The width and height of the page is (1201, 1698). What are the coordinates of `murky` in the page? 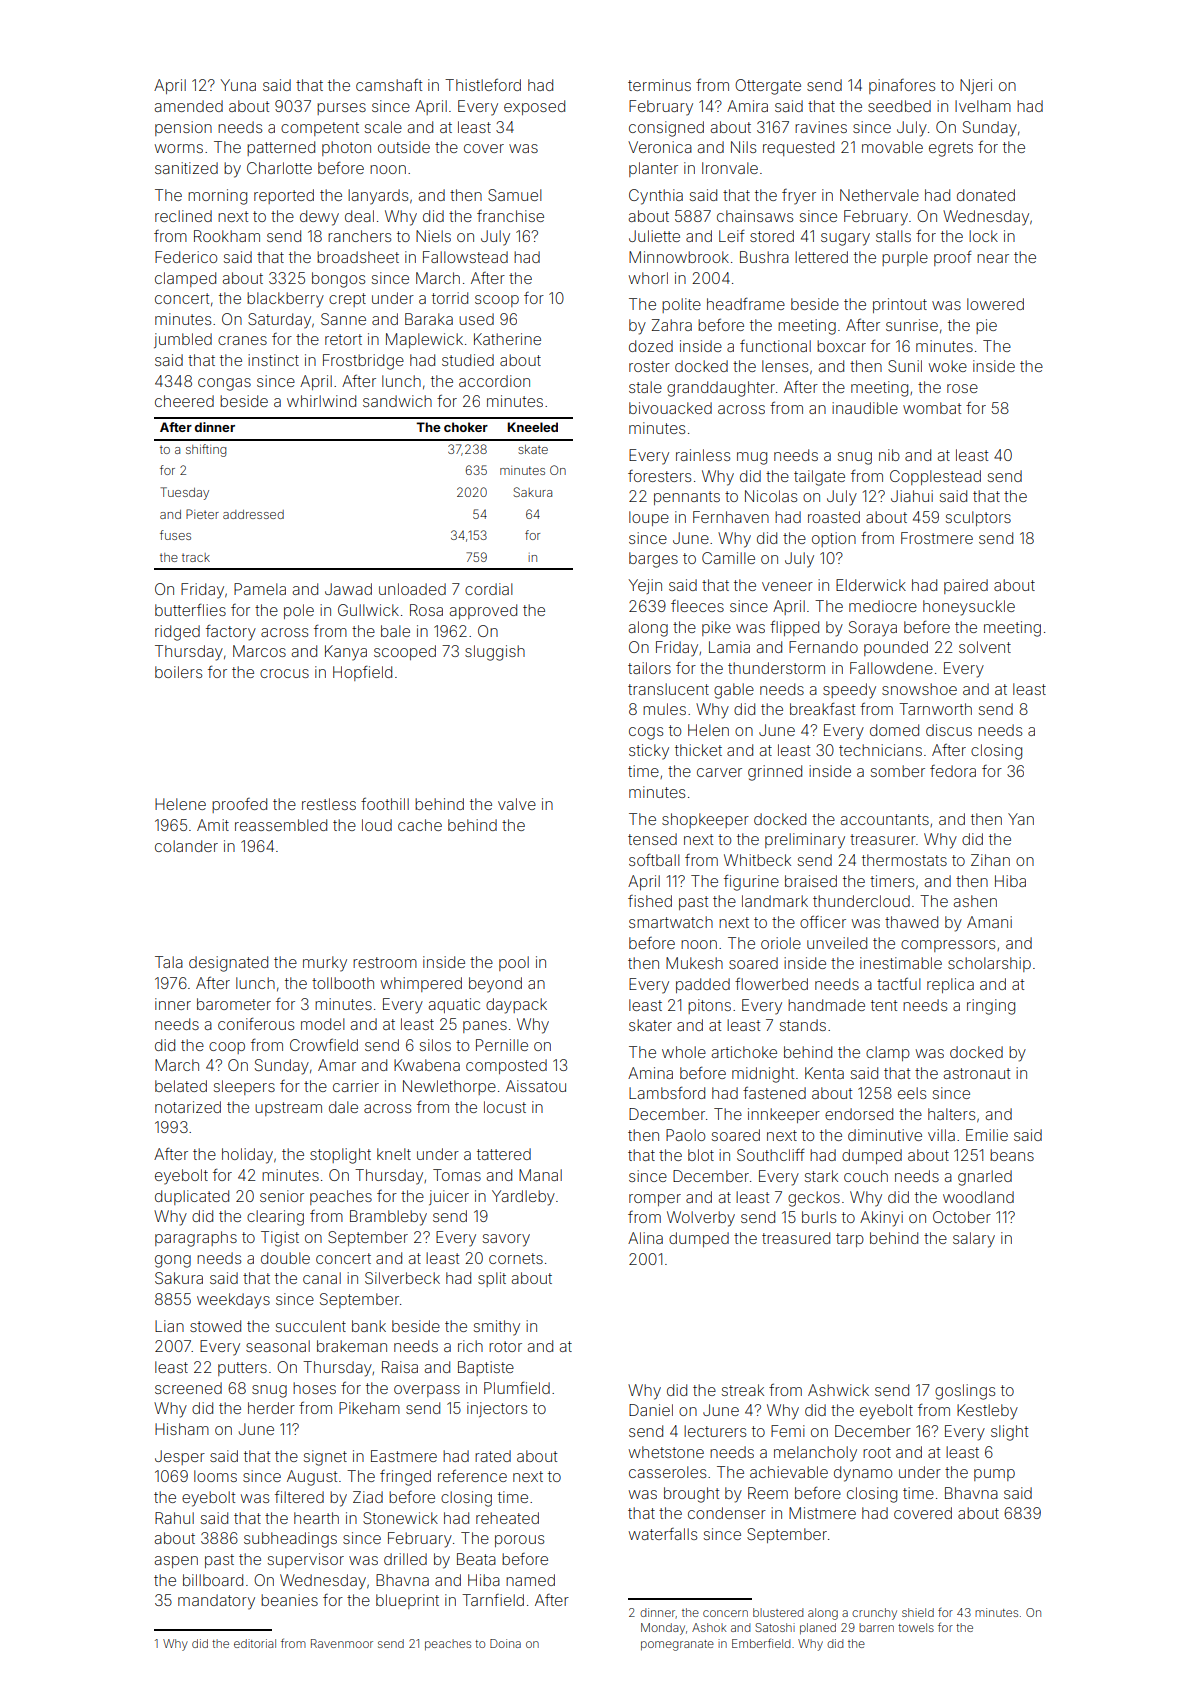 It's located at (325, 964).
